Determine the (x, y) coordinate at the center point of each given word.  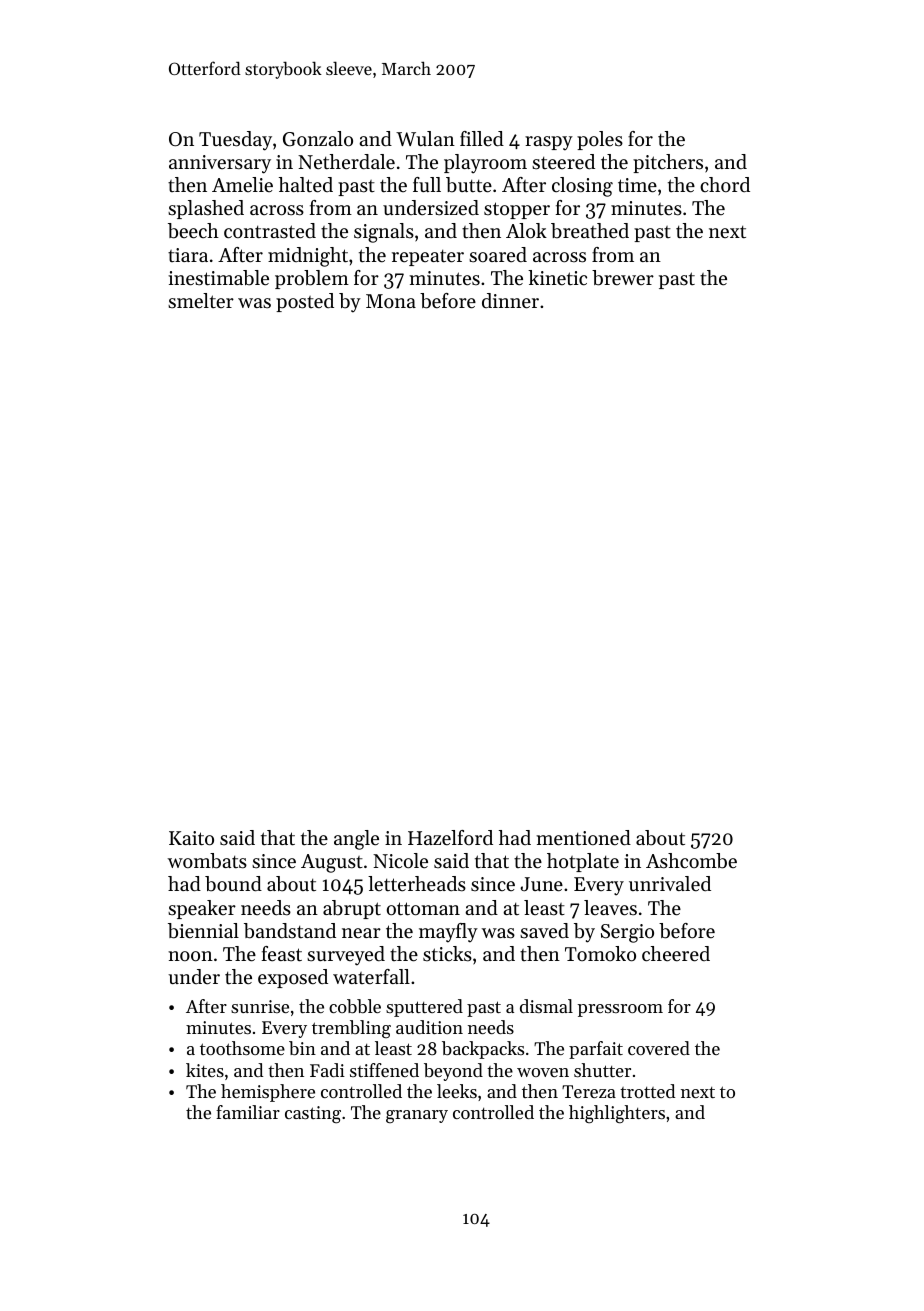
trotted (647, 1091)
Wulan (425, 138)
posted (305, 302)
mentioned (583, 838)
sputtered (424, 1008)
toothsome (242, 1048)
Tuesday (235, 141)
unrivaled (670, 883)
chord (725, 184)
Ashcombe (691, 861)
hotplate (583, 862)
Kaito (191, 838)
